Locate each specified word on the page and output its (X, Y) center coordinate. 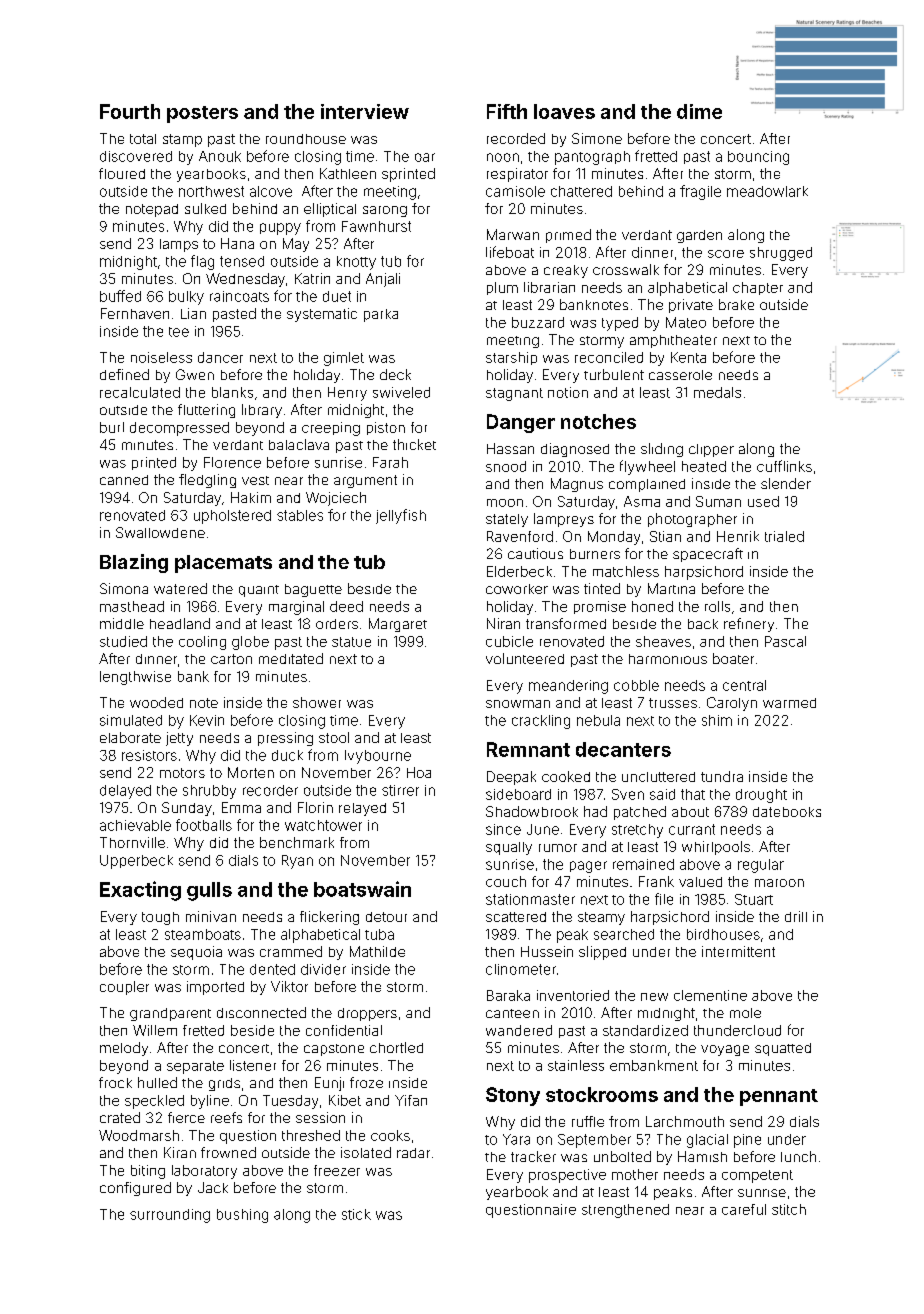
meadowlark (767, 191)
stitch (789, 1209)
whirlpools (716, 848)
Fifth (507, 111)
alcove (271, 191)
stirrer (400, 790)
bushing (242, 1216)
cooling (202, 643)
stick (356, 1214)
